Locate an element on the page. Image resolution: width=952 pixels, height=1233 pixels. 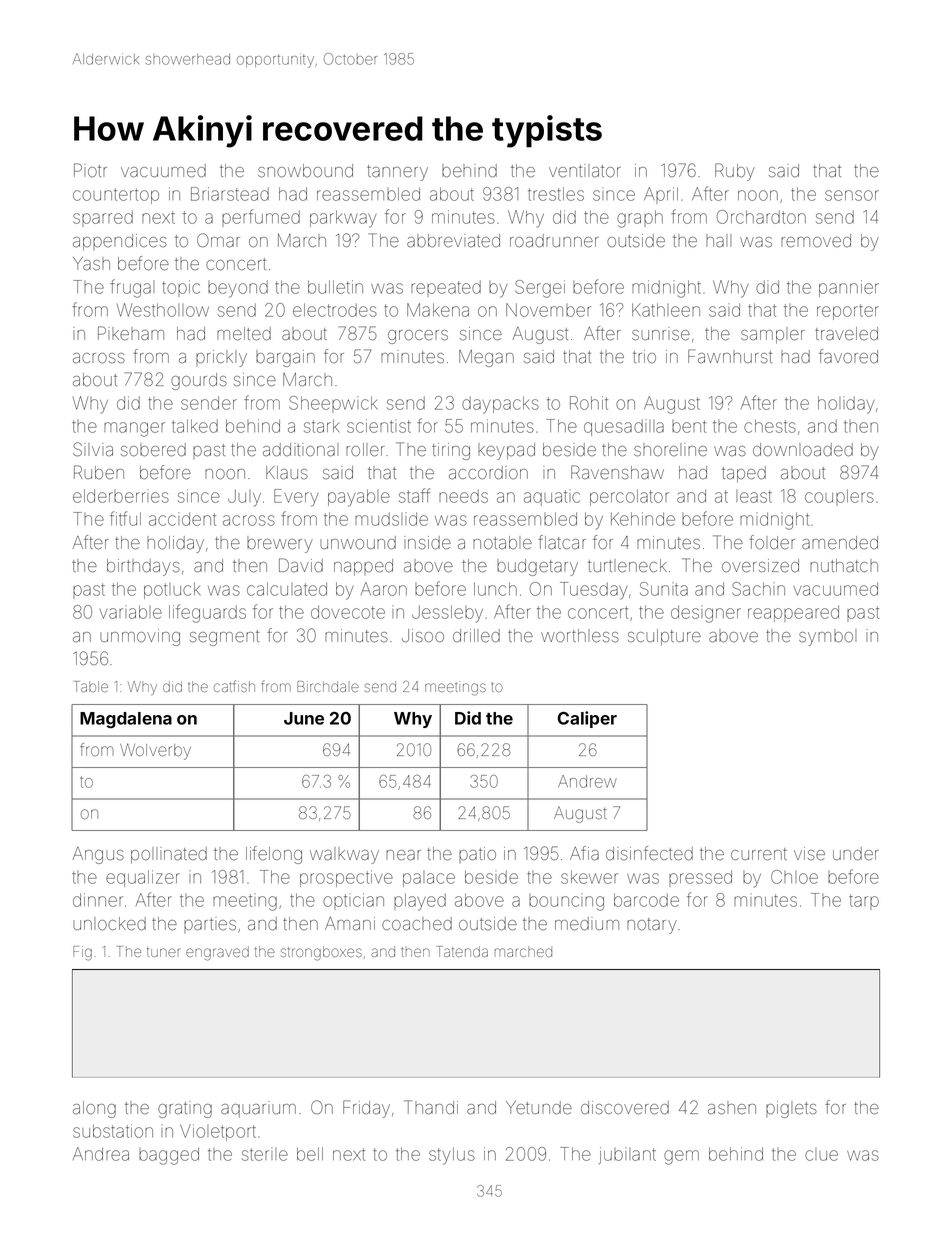
Yash is located at coordinates (91, 263).
